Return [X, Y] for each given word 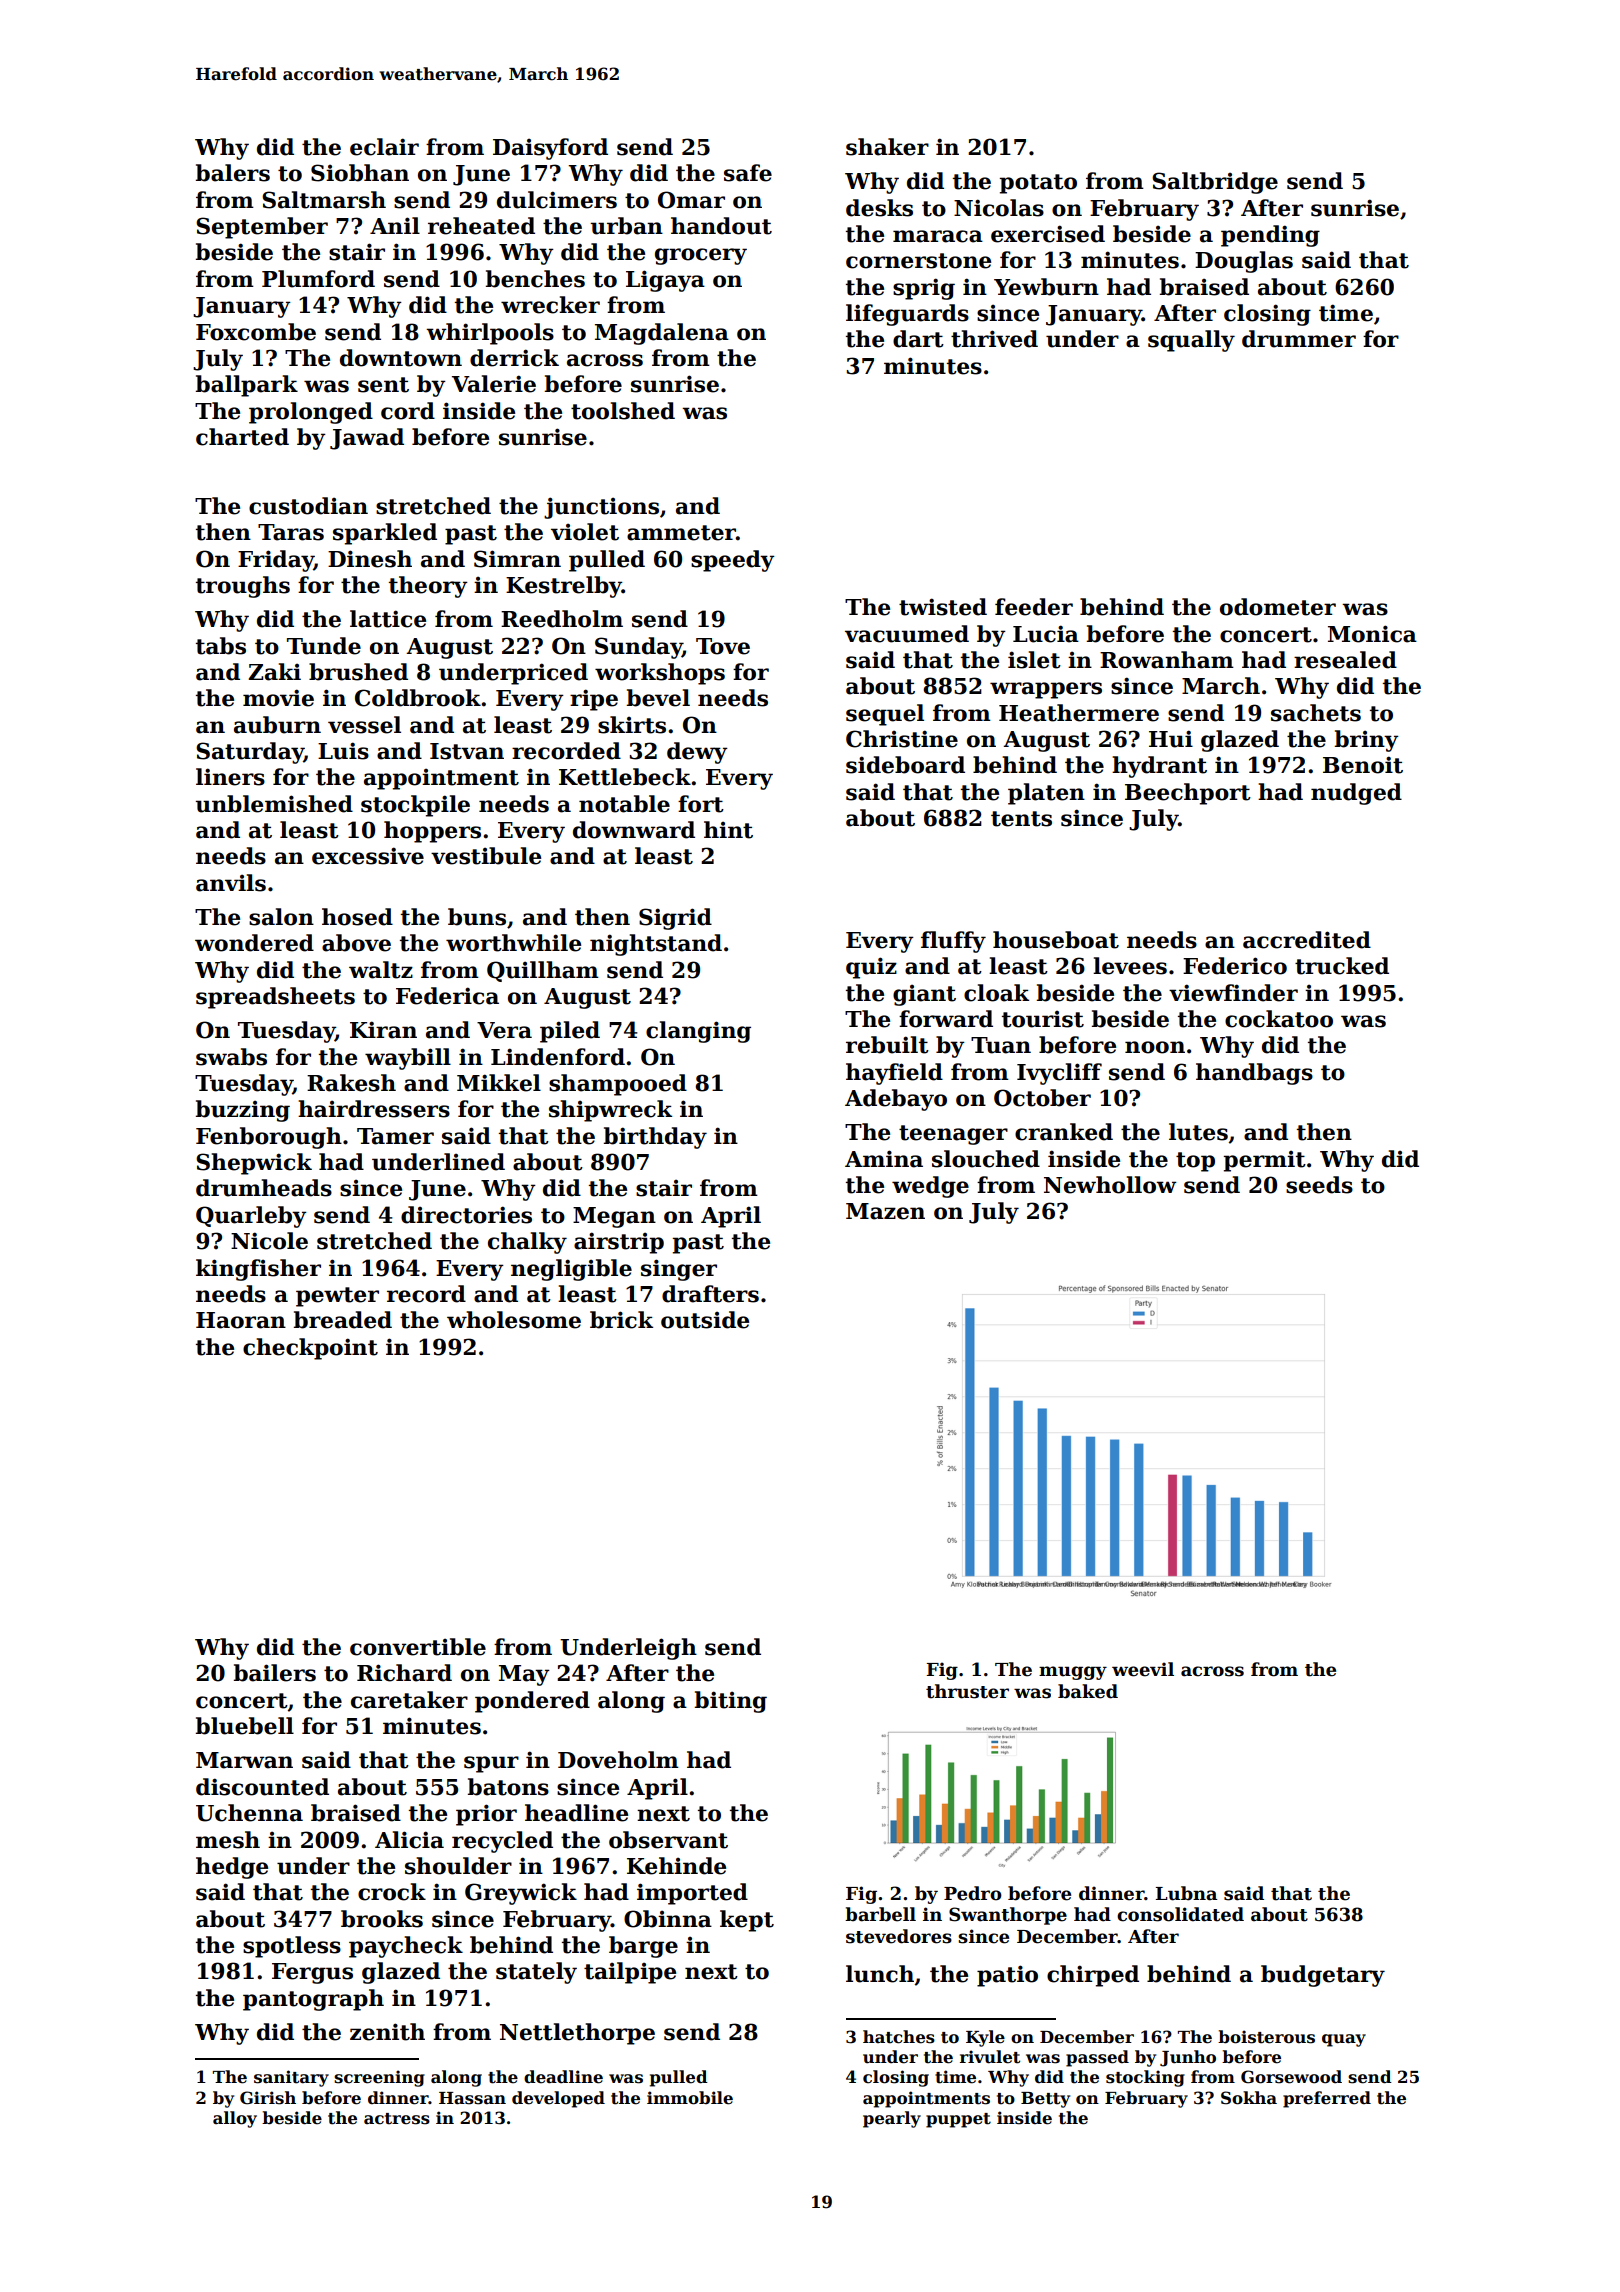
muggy [1073, 1673]
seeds [1319, 1185]
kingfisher [258, 1270]
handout [721, 226]
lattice [388, 619]
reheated [481, 226]
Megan [614, 1217]
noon [1155, 1047]
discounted [262, 1787]
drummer [1299, 339]
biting [730, 1702]
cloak [996, 993]
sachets [1316, 713]
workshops [660, 674]
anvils [231, 883]
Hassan [472, 2098]
